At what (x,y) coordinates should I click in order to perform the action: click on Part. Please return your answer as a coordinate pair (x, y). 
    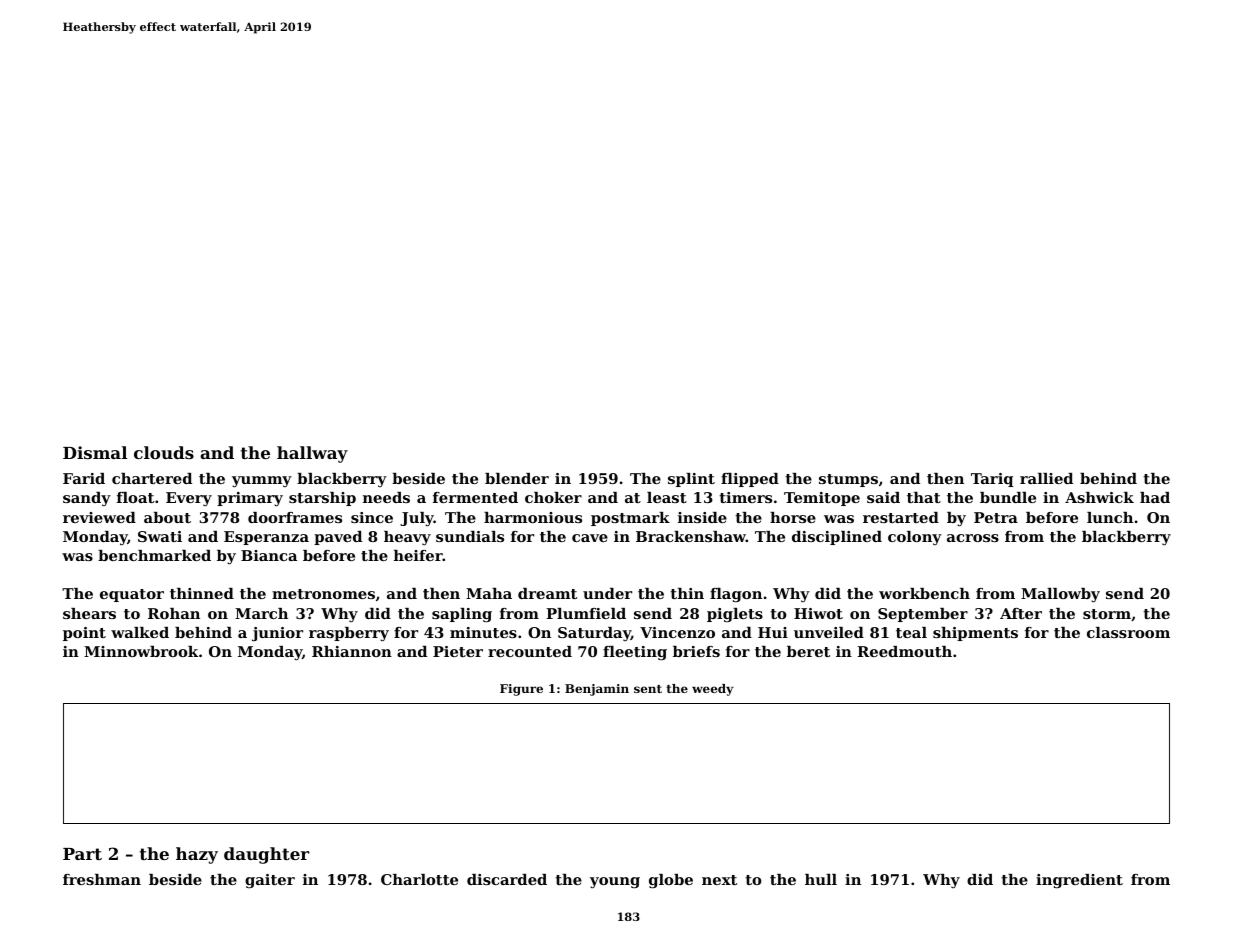
    Looking at the image, I should click on (82, 854).
